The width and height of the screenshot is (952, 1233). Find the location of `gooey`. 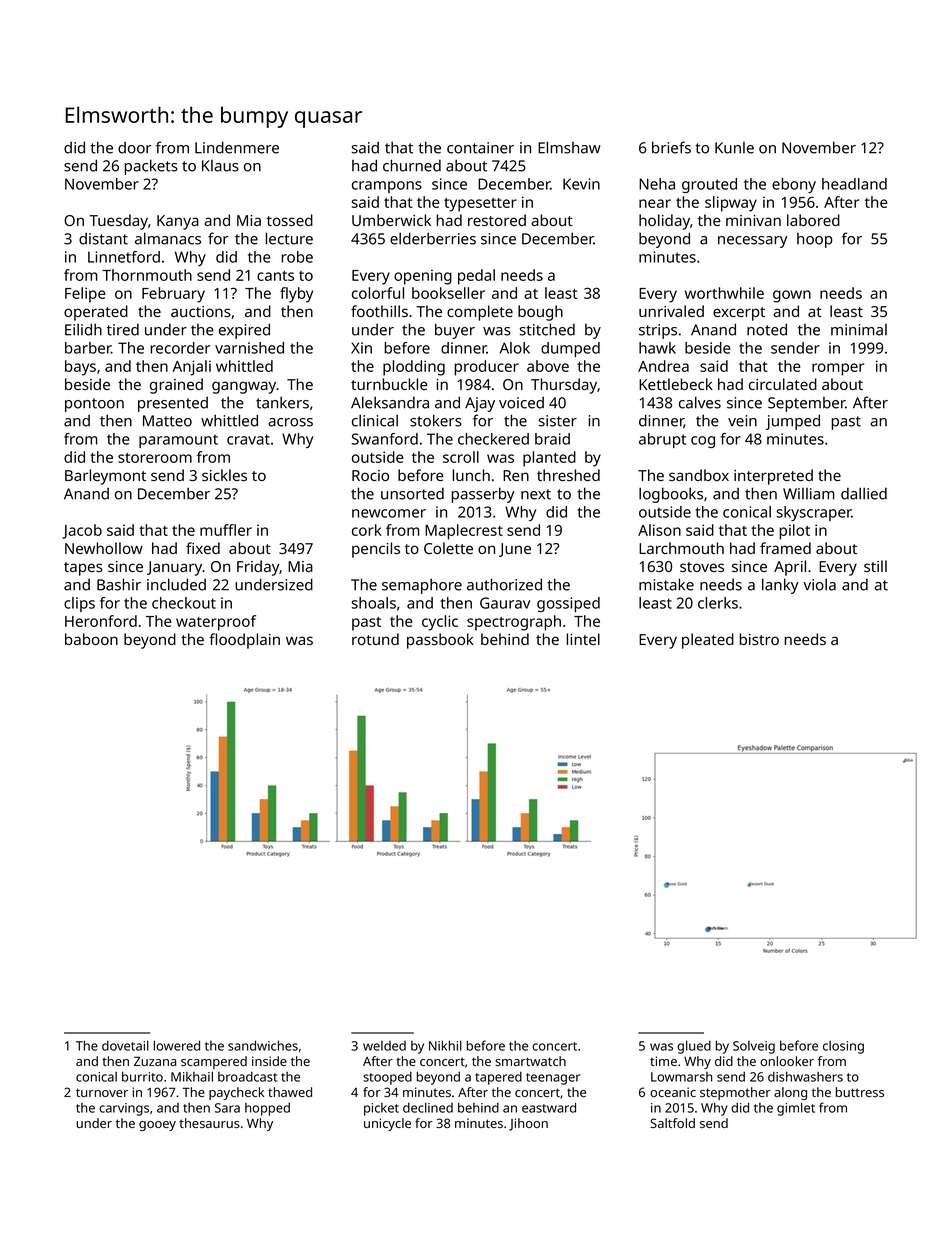

gooey is located at coordinates (157, 1126).
